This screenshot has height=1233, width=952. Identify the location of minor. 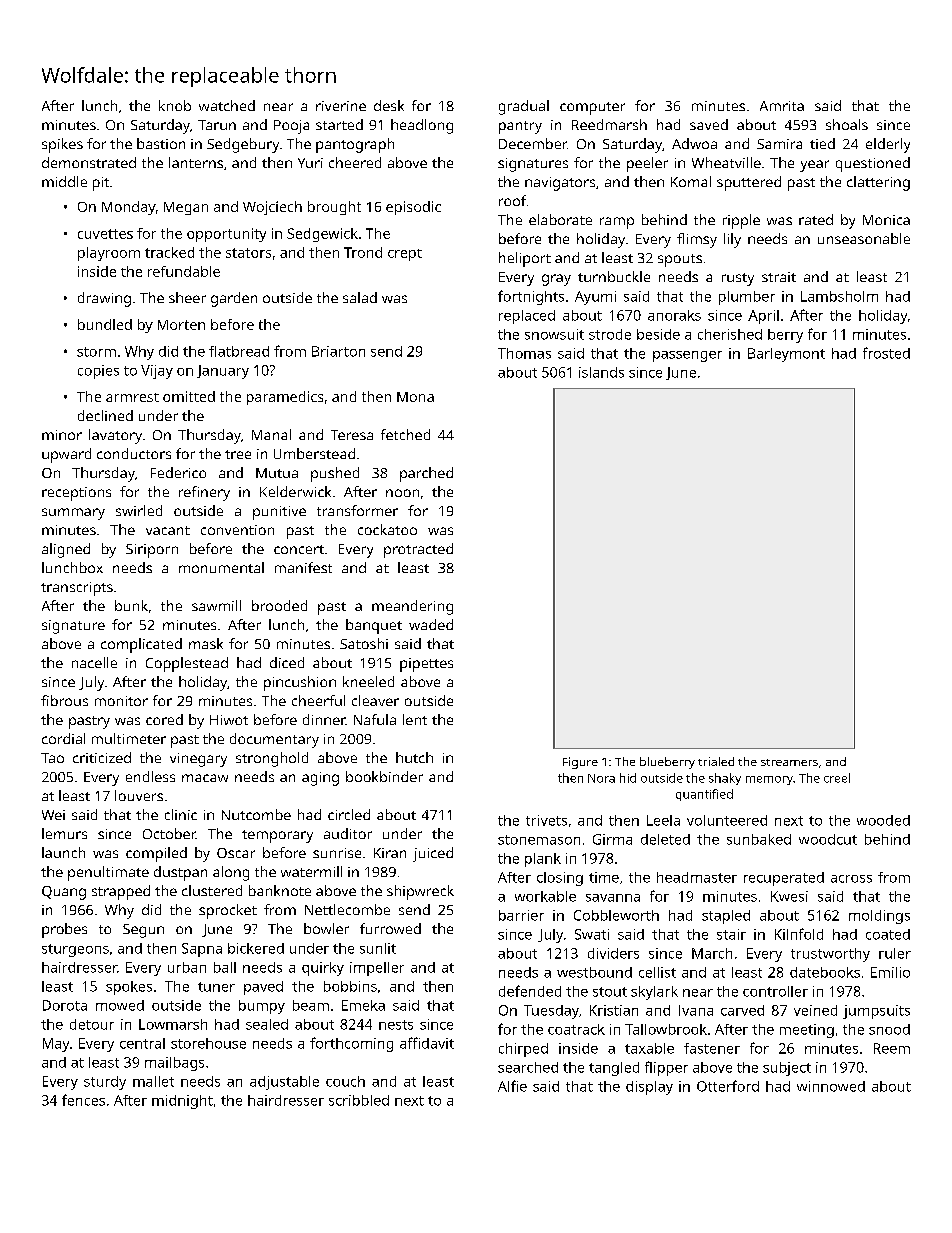
(62, 435).
